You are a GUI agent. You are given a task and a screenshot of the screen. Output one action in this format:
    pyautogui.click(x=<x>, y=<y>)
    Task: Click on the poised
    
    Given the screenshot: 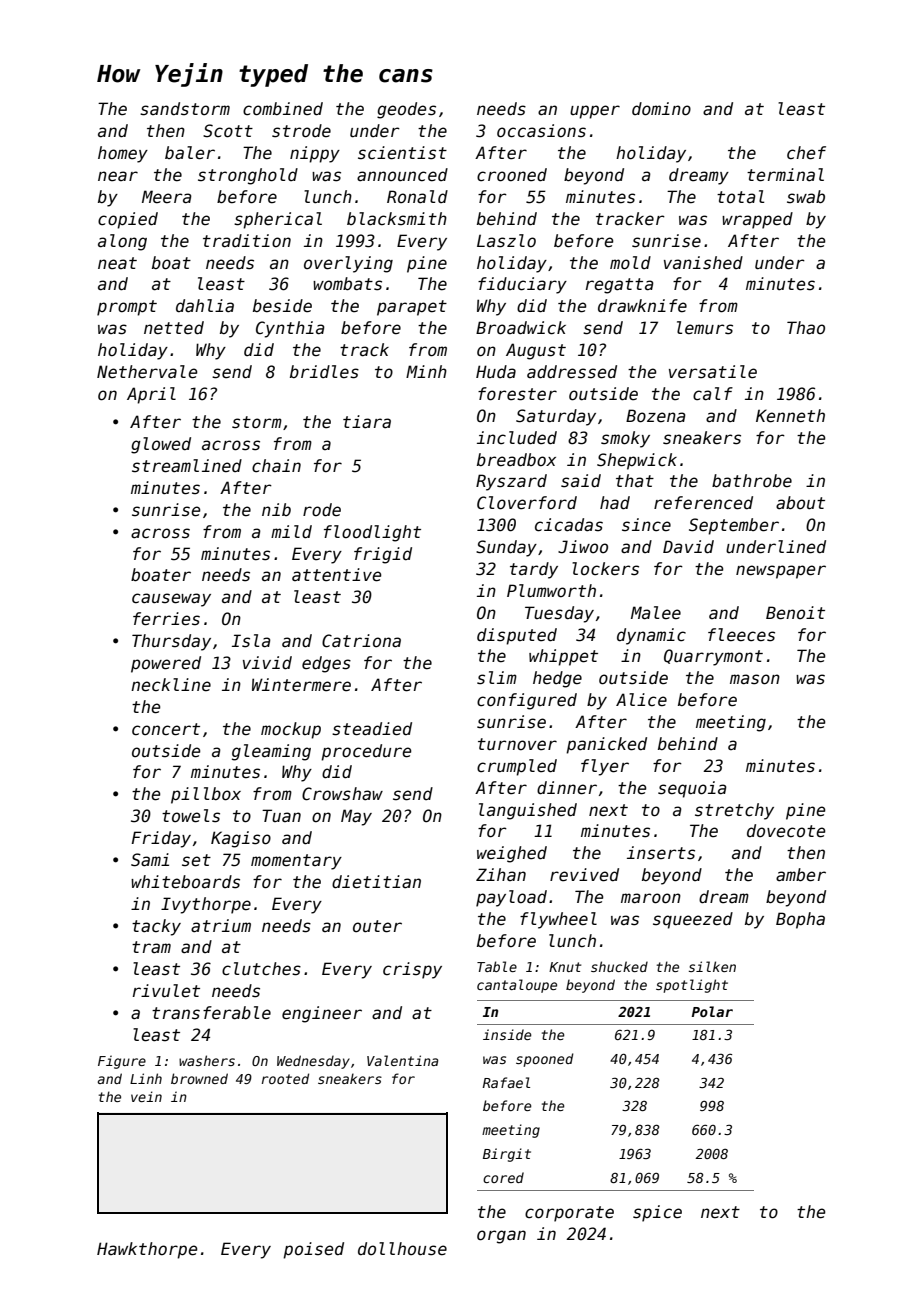 What is the action you would take?
    pyautogui.click(x=313, y=1250)
